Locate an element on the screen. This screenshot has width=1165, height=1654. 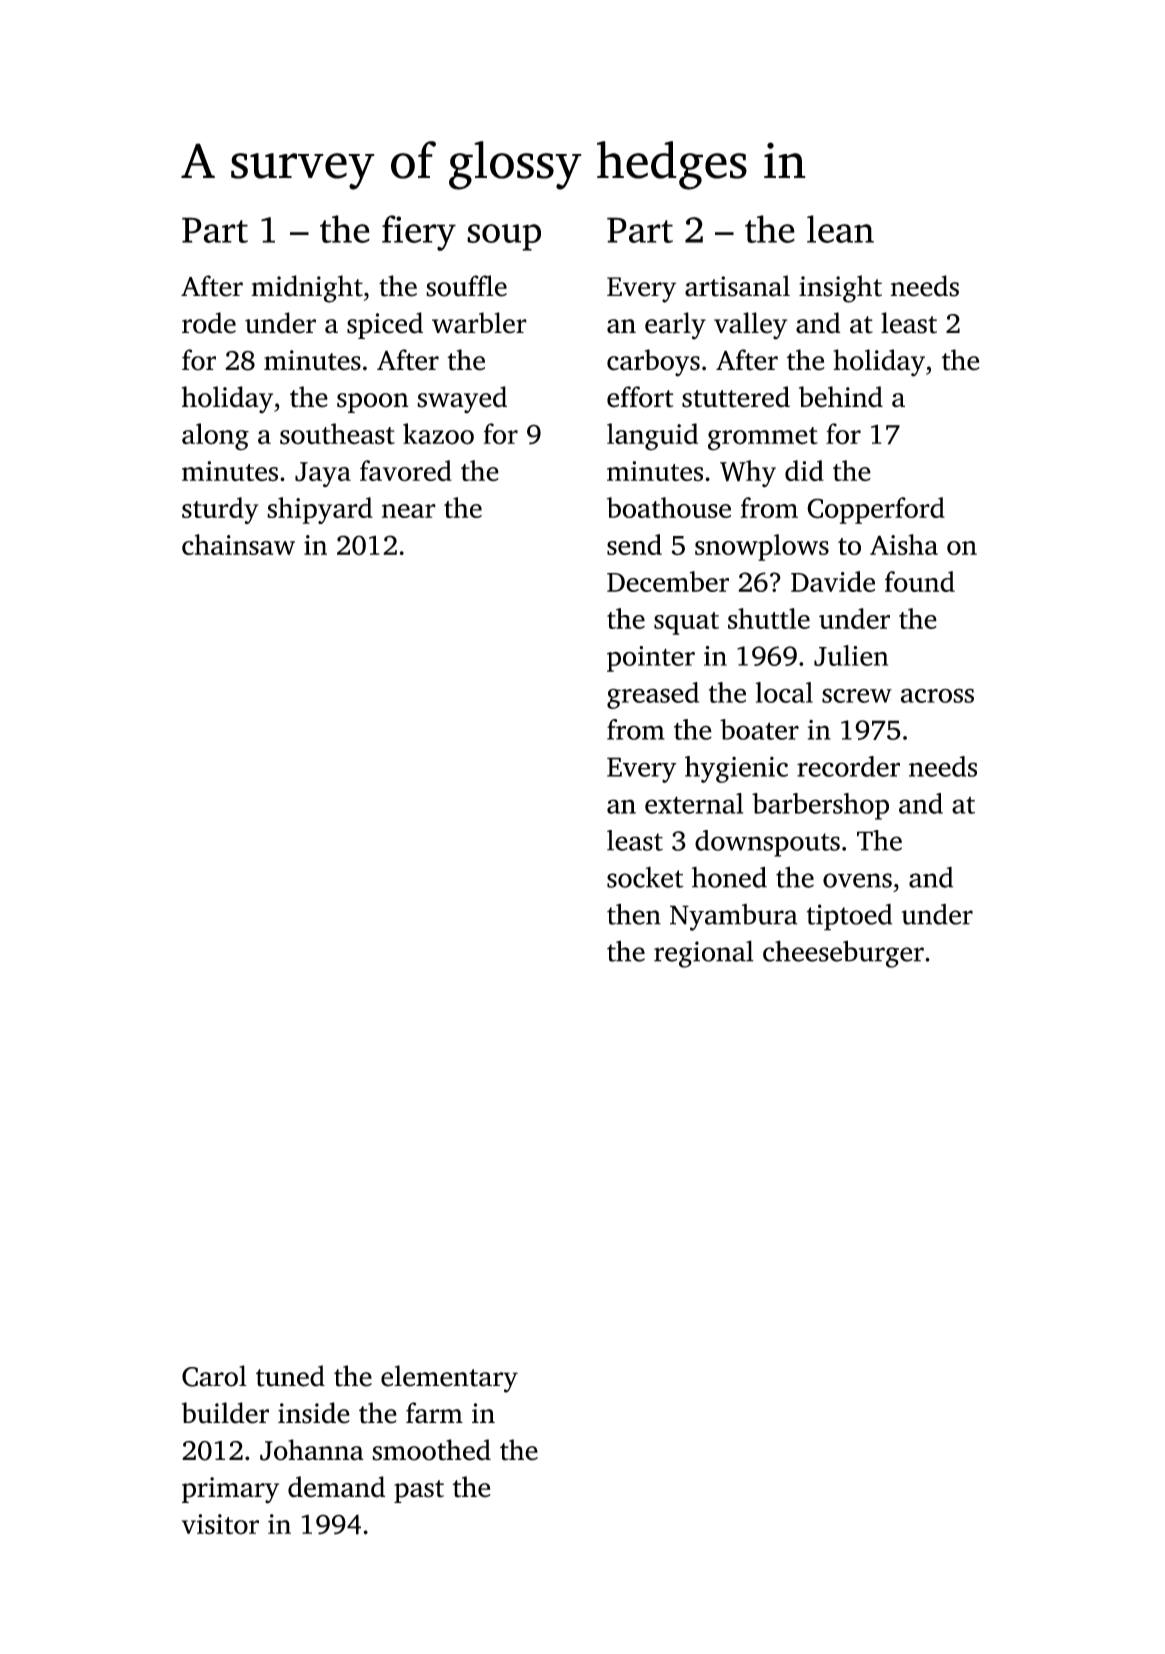
demand is located at coordinates (336, 1487).
